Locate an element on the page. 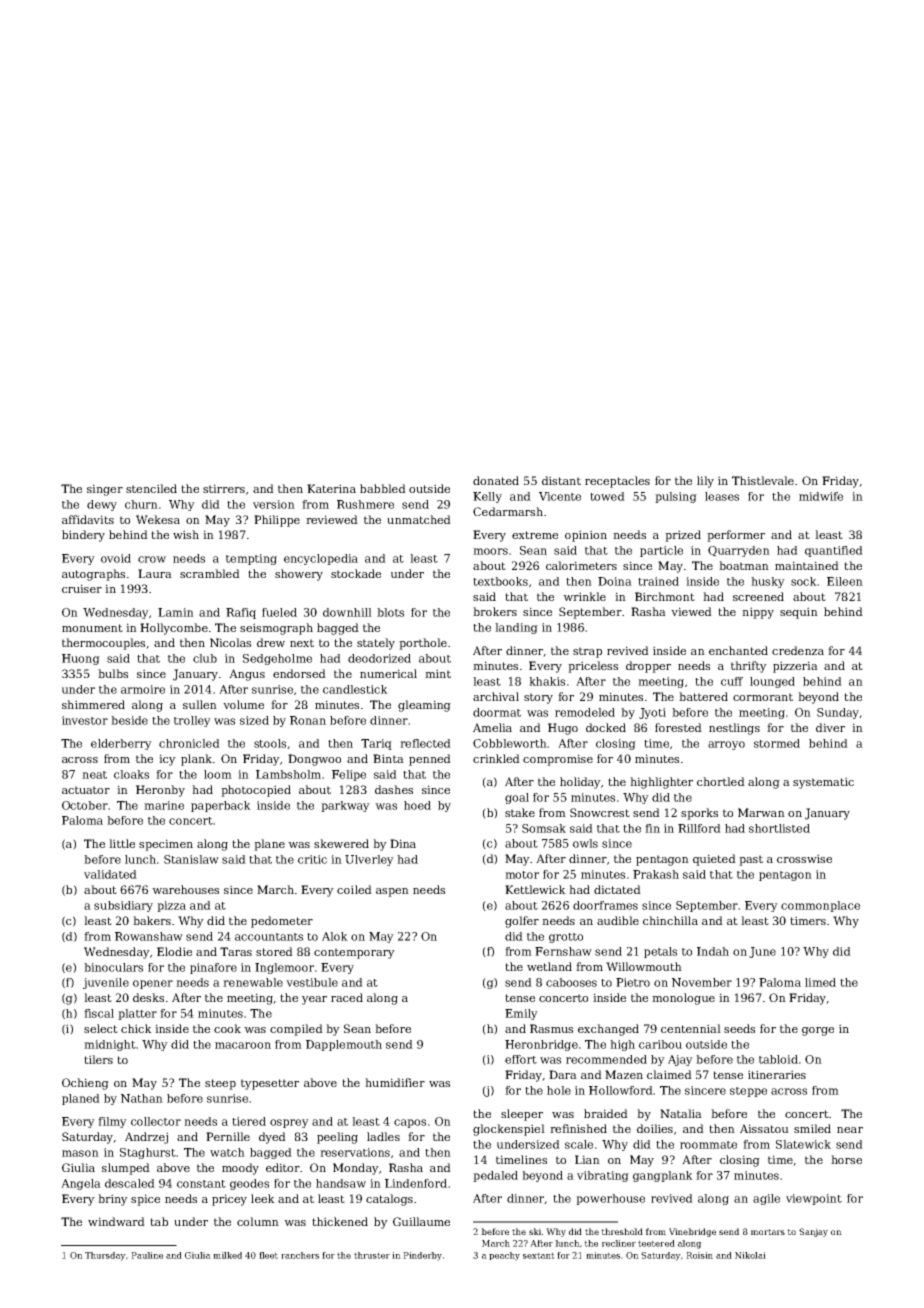  babbled is located at coordinates (383, 488).
